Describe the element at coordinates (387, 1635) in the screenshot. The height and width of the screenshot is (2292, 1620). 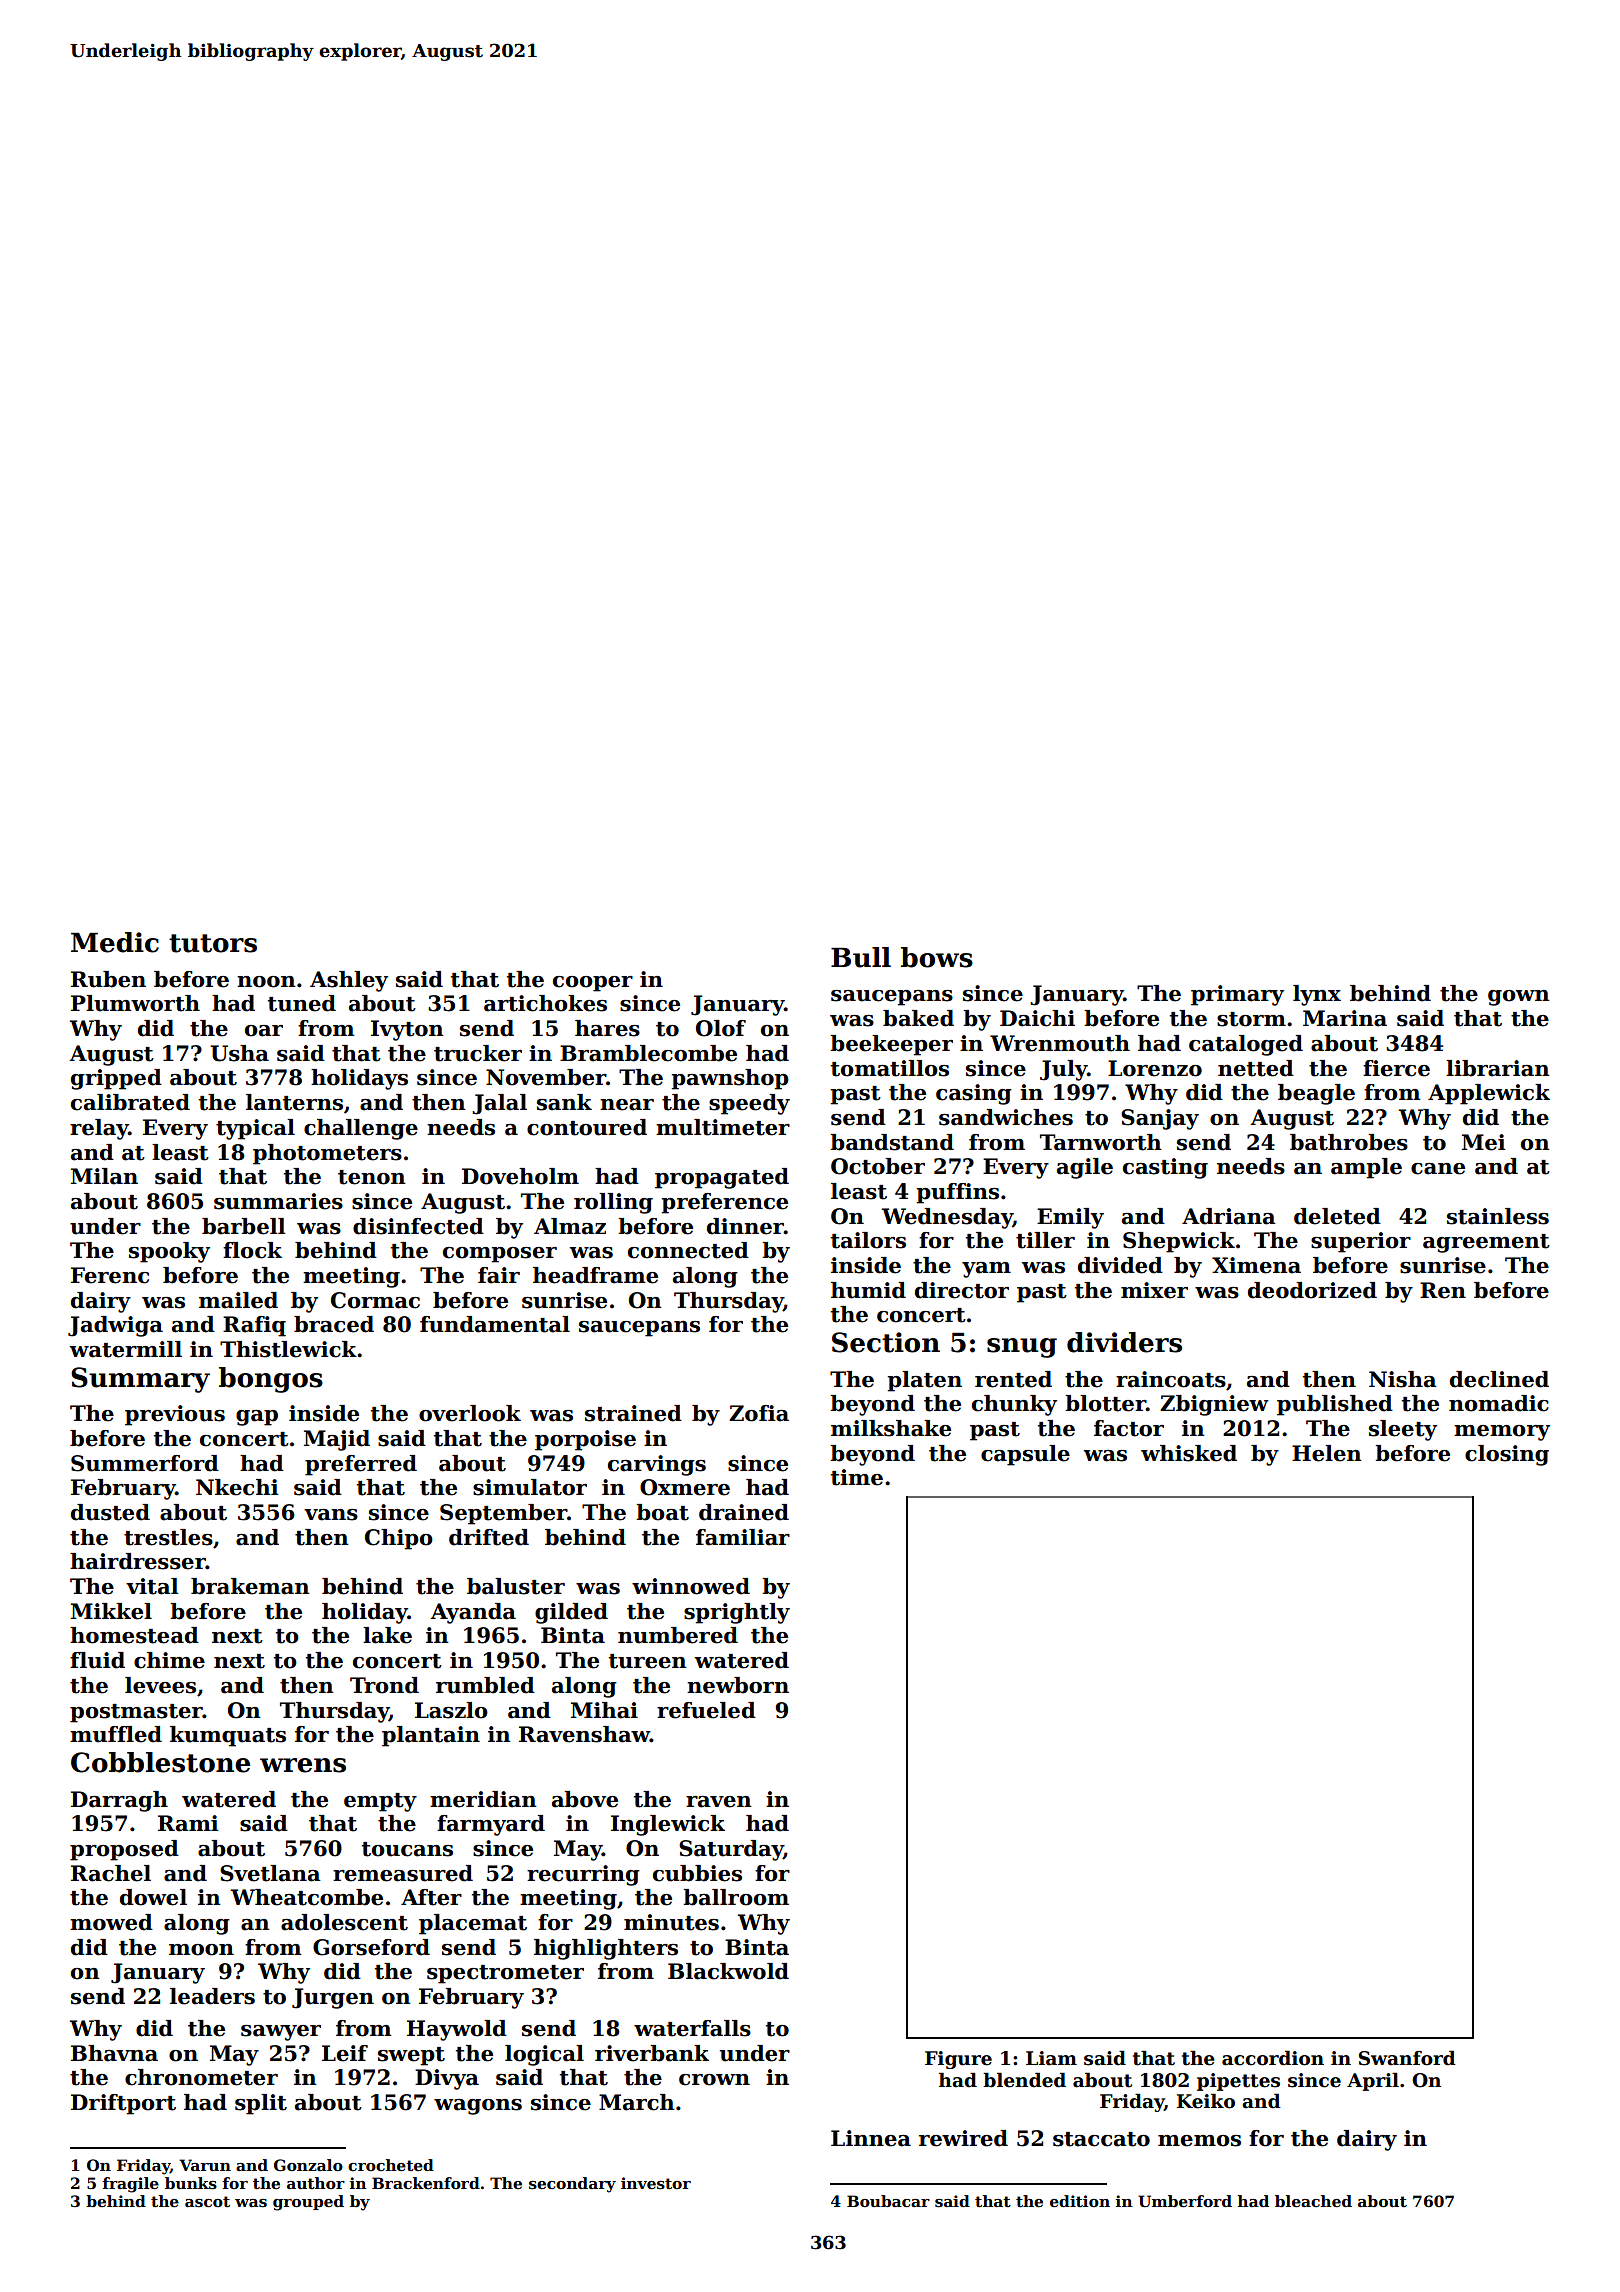
I see `lake` at that location.
